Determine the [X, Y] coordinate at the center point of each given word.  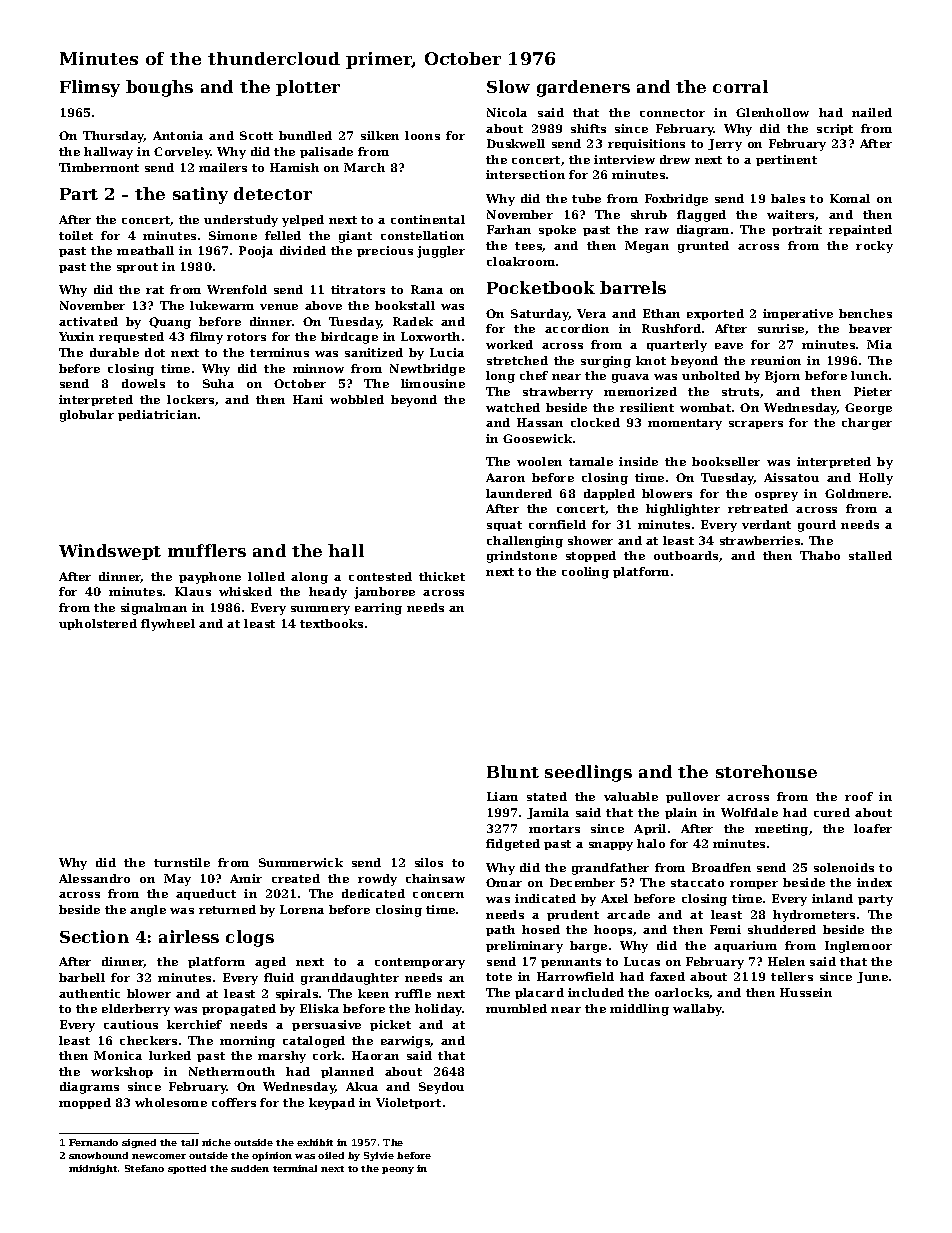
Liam [502, 796]
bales [788, 198]
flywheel [168, 625]
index [874, 882]
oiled [331, 1155]
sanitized [374, 352]
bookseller [726, 461]
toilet [76, 235]
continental [428, 219]
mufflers [207, 550]
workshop [122, 1072]
